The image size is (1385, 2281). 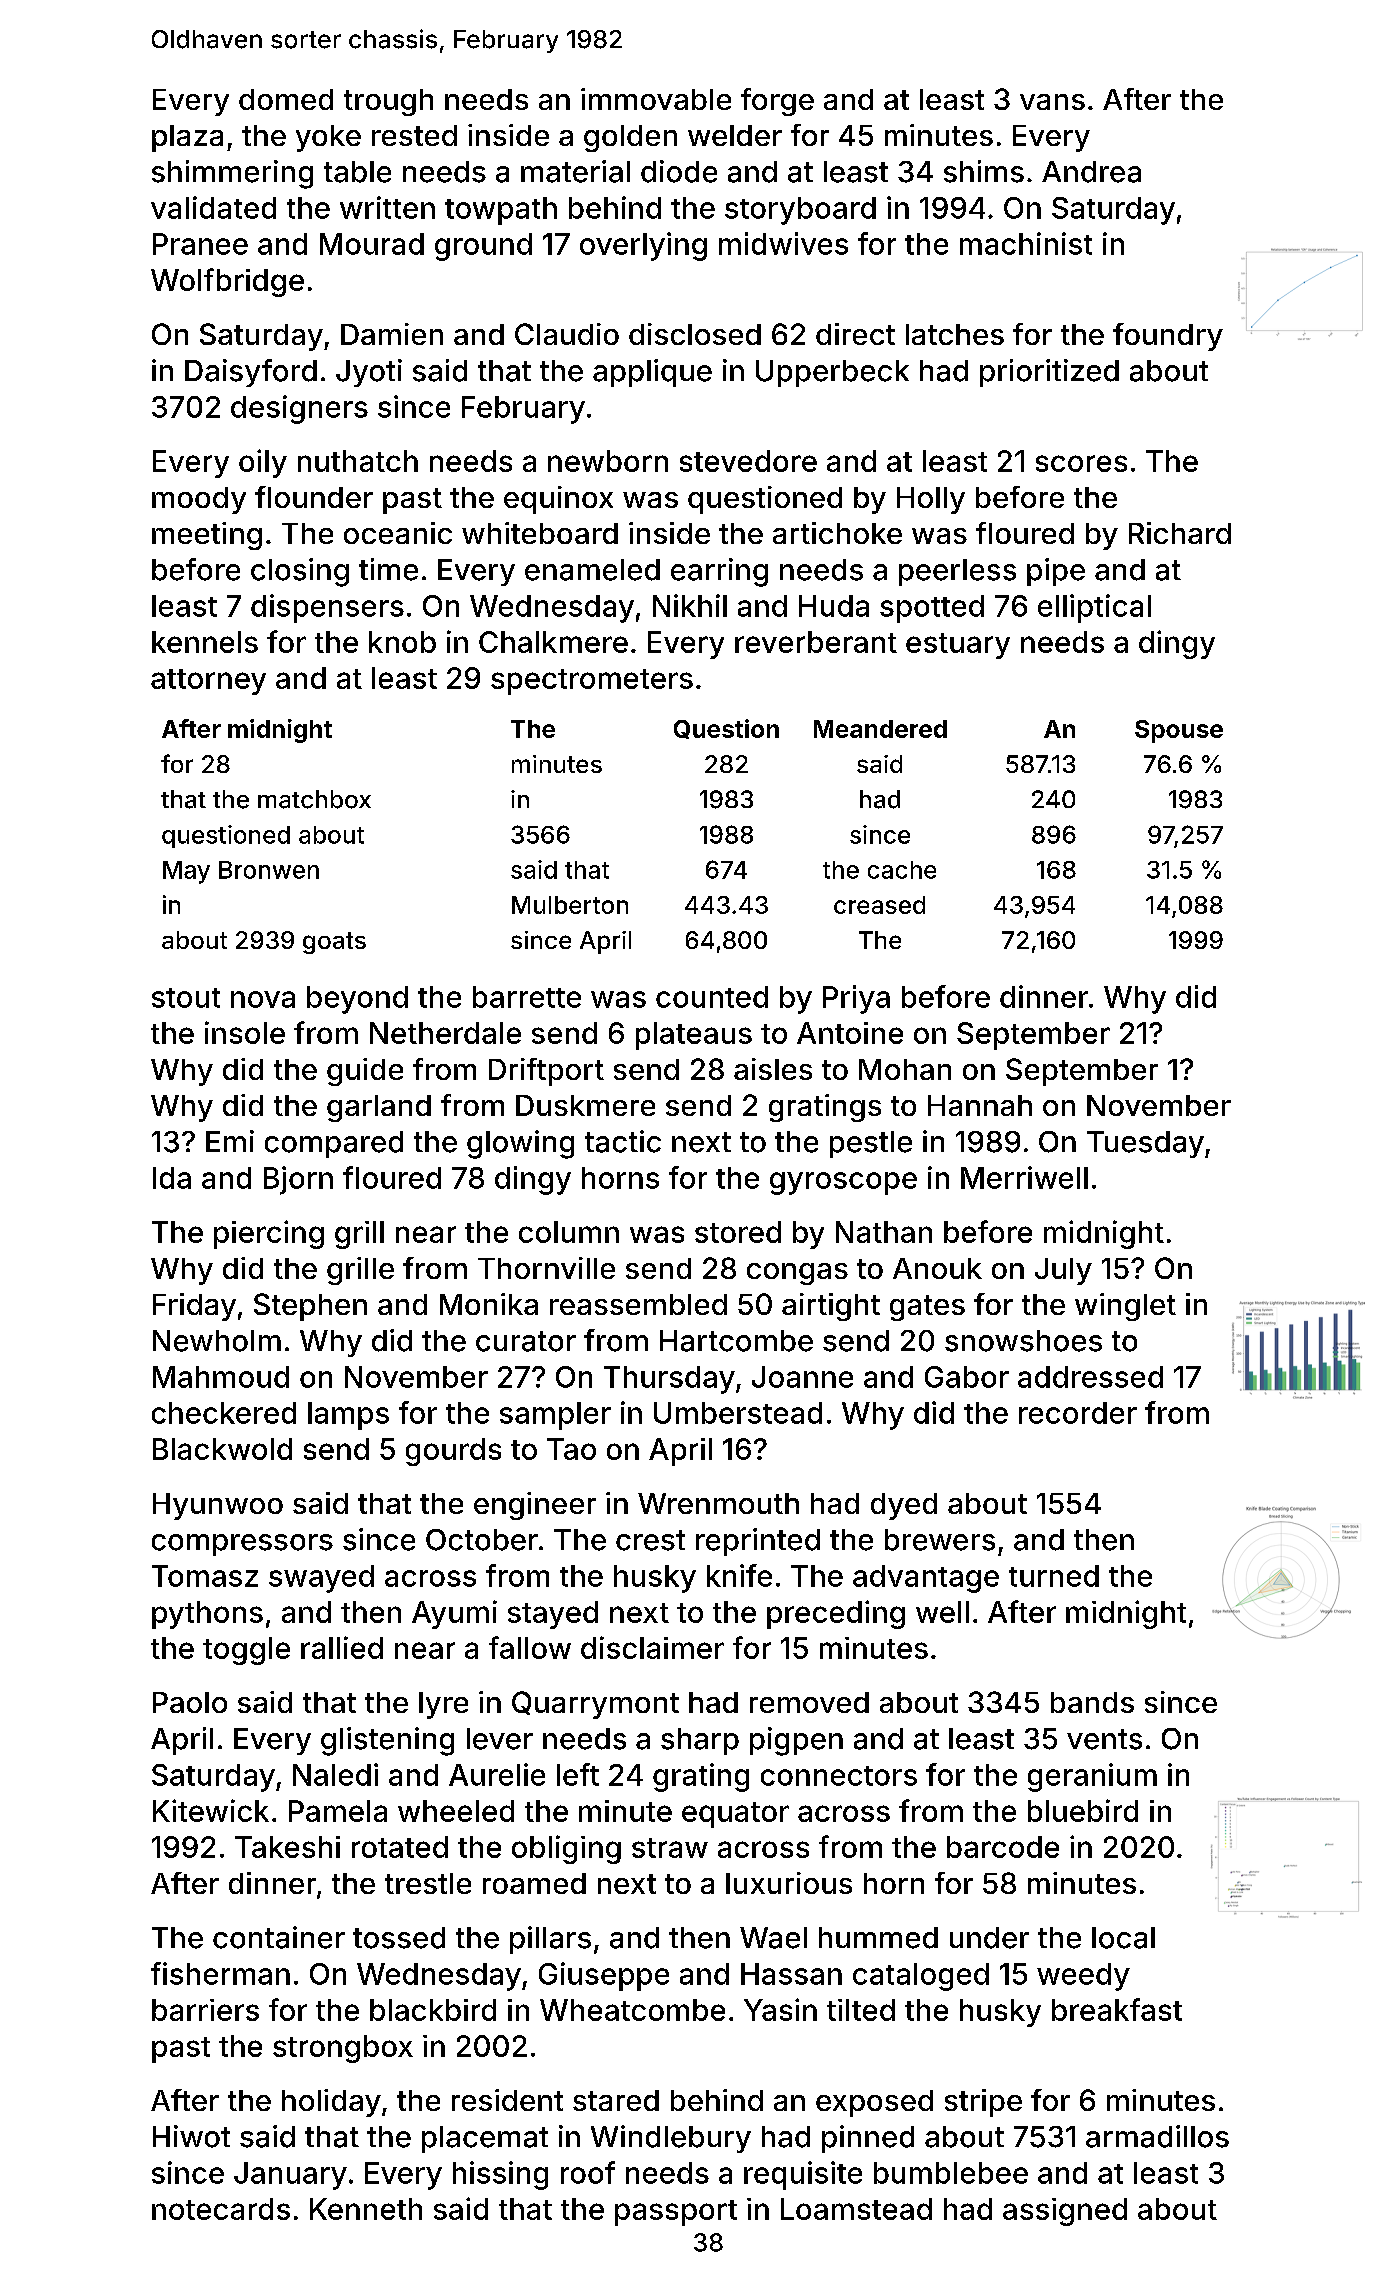 I want to click on golden, so click(x=630, y=138).
